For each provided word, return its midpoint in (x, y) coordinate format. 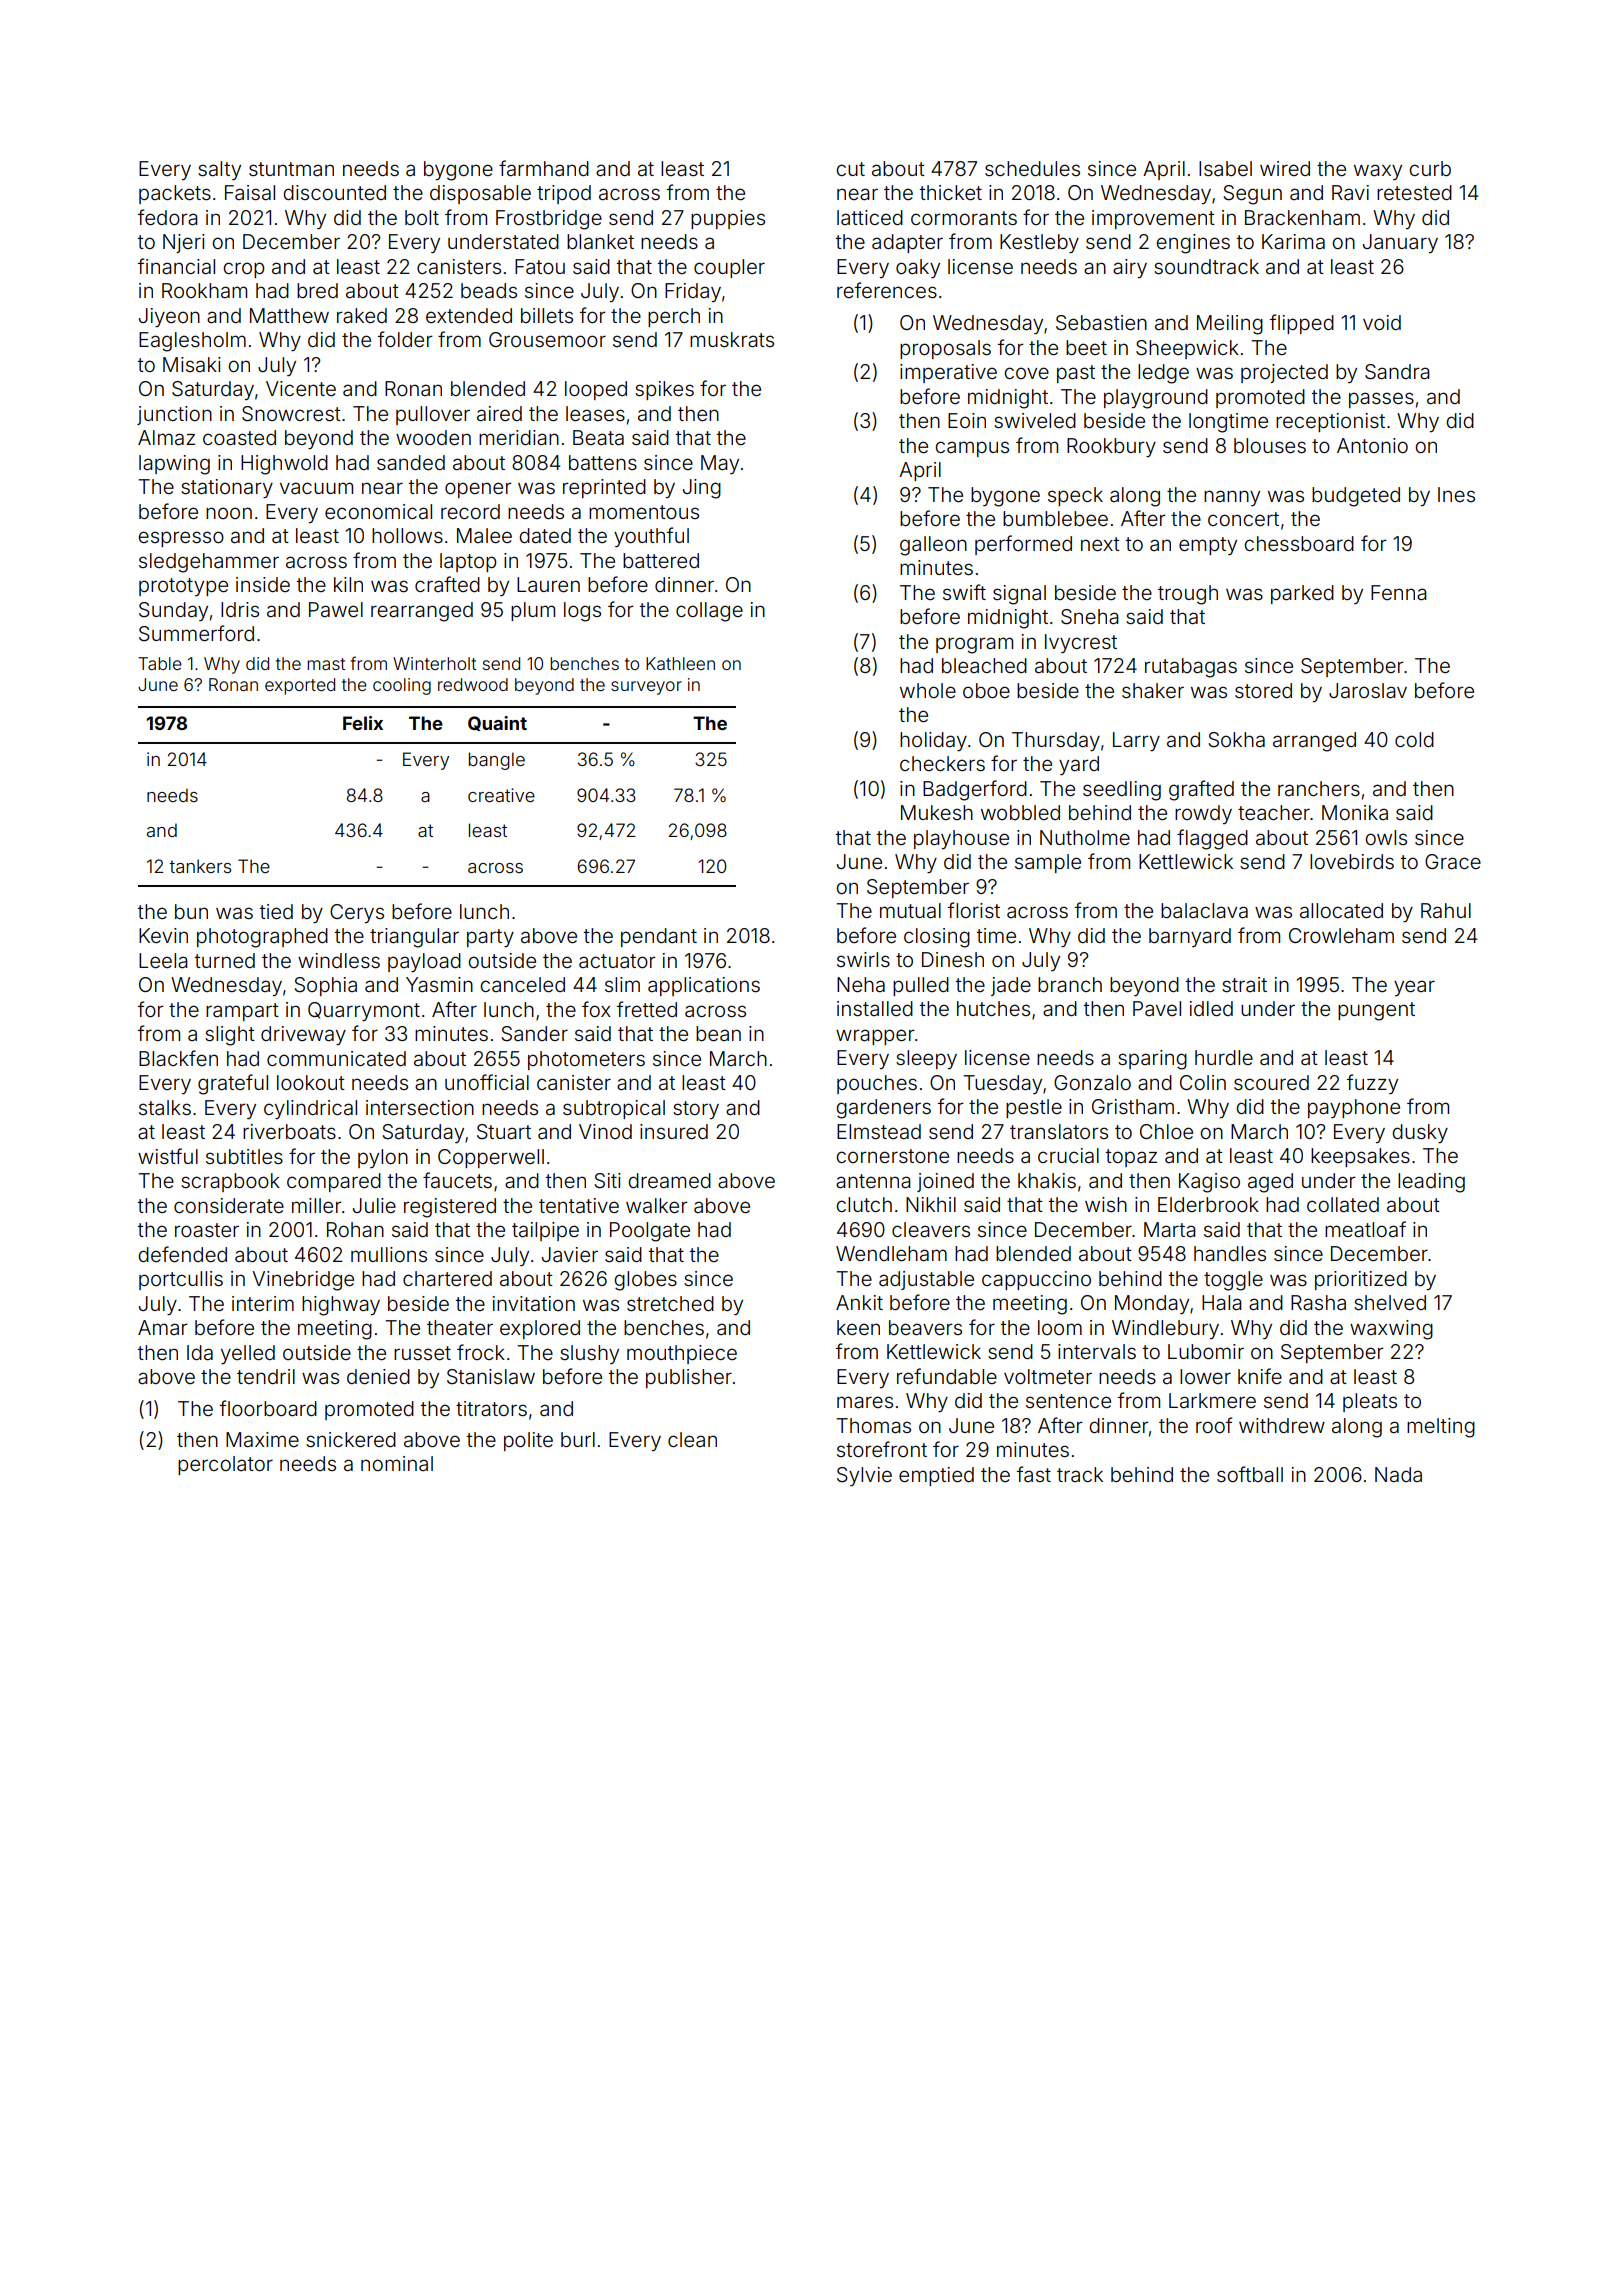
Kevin (163, 935)
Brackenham (1302, 217)
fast (1033, 1474)
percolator (225, 1465)
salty (219, 170)
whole (928, 690)
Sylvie (864, 1476)
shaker (1153, 690)
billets (547, 315)
